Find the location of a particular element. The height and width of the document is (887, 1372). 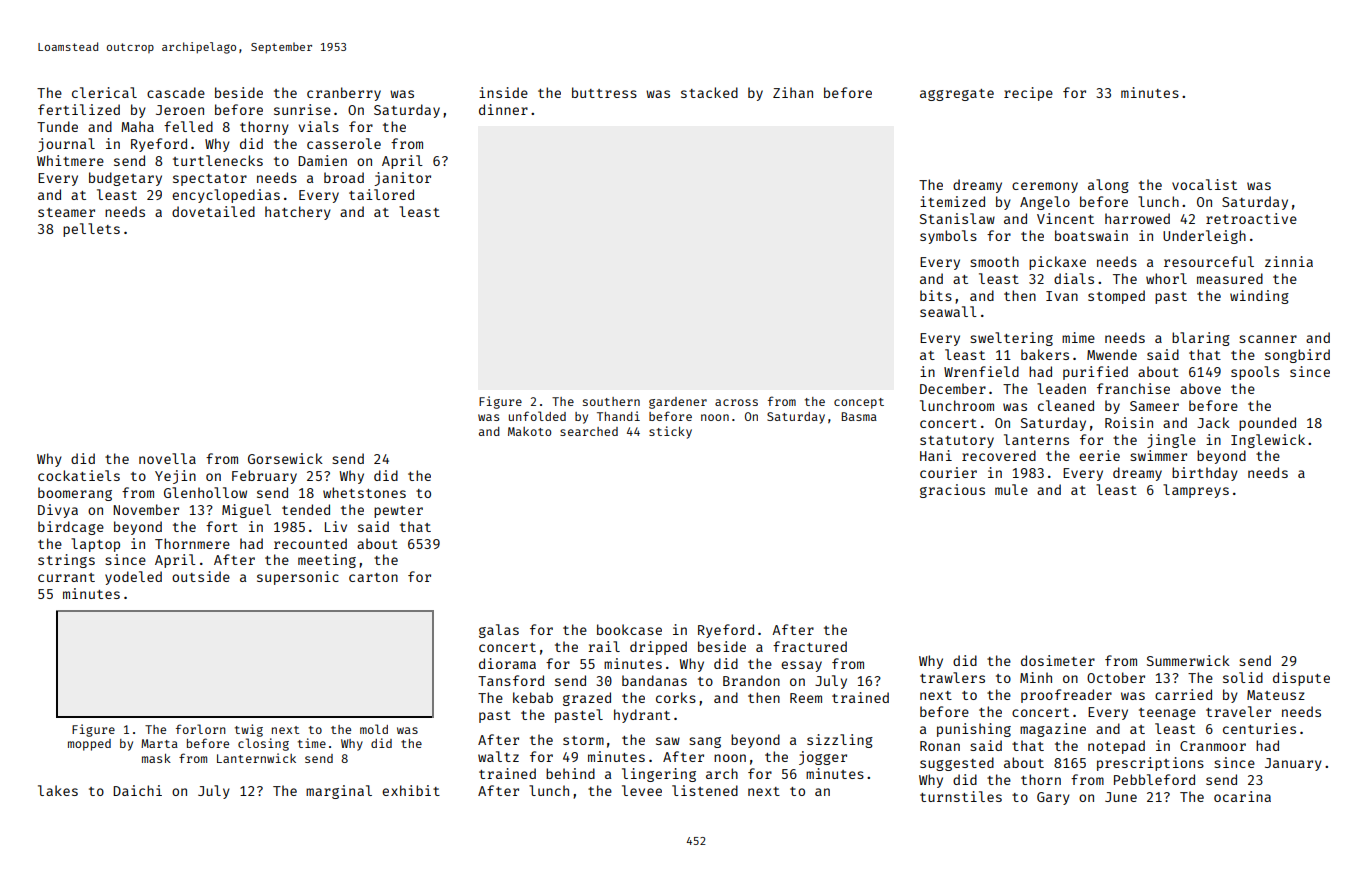

Gary is located at coordinates (1053, 798).
